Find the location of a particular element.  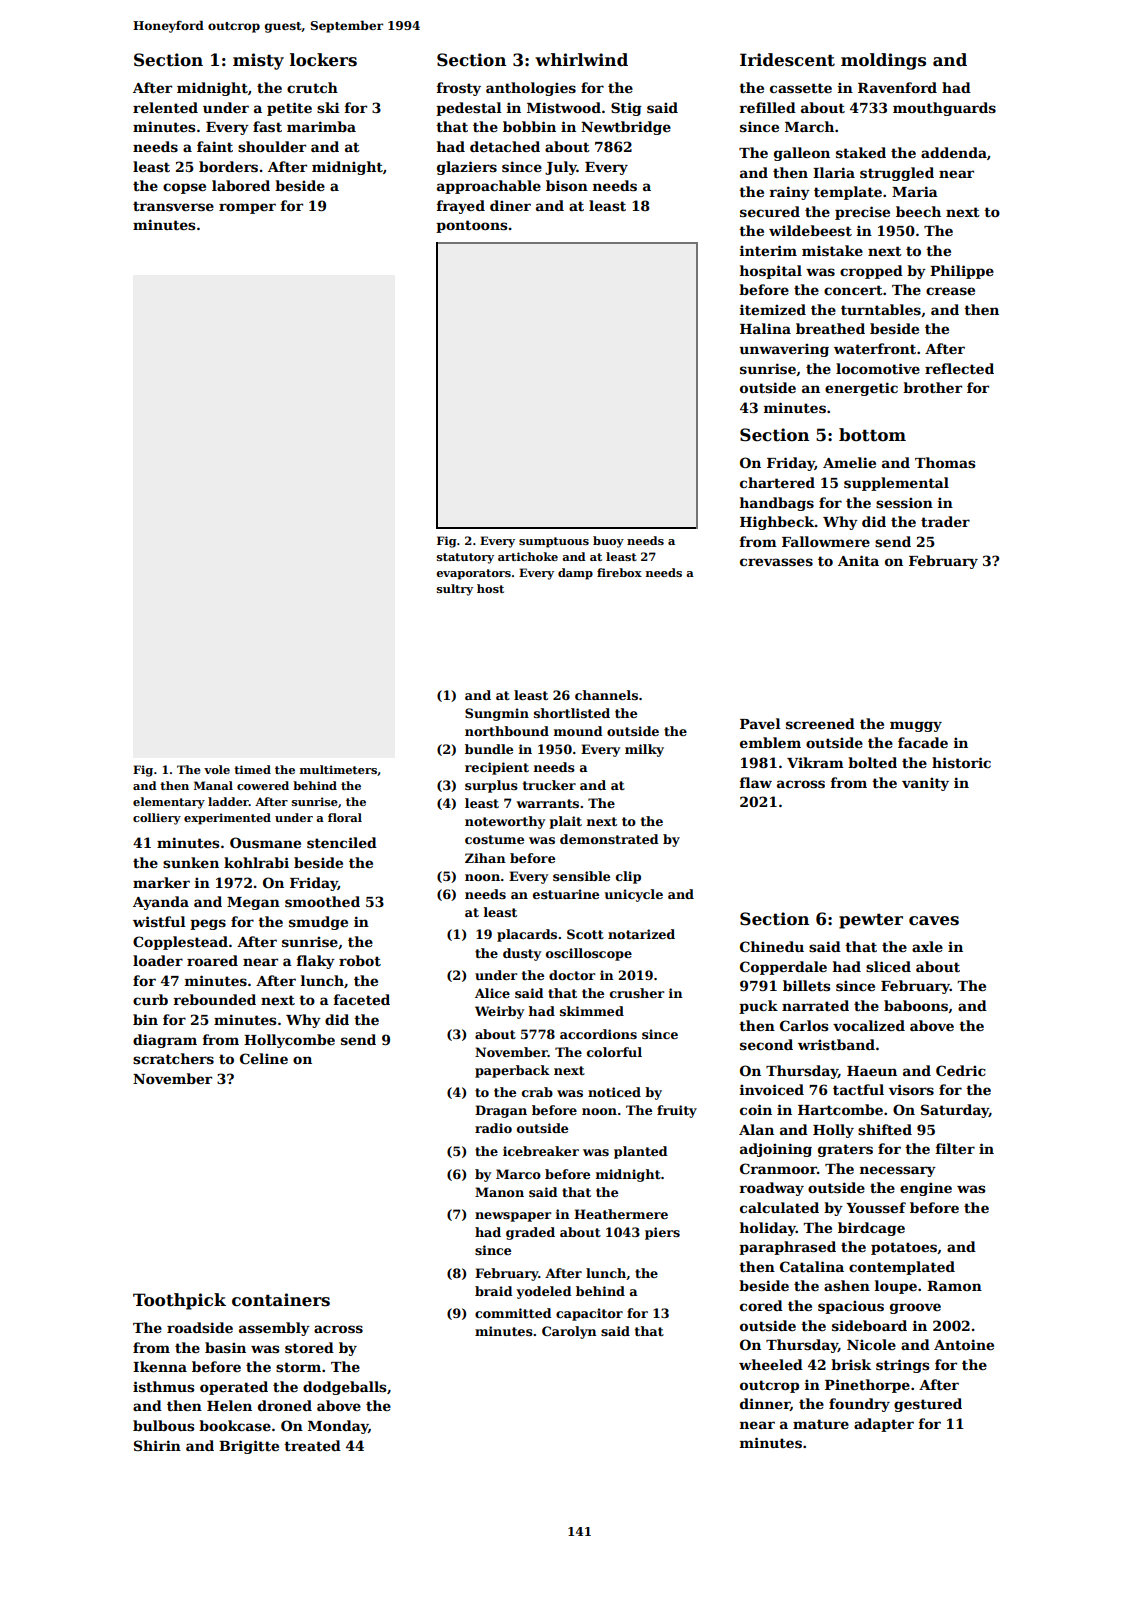

stored is located at coordinates (309, 1347).
